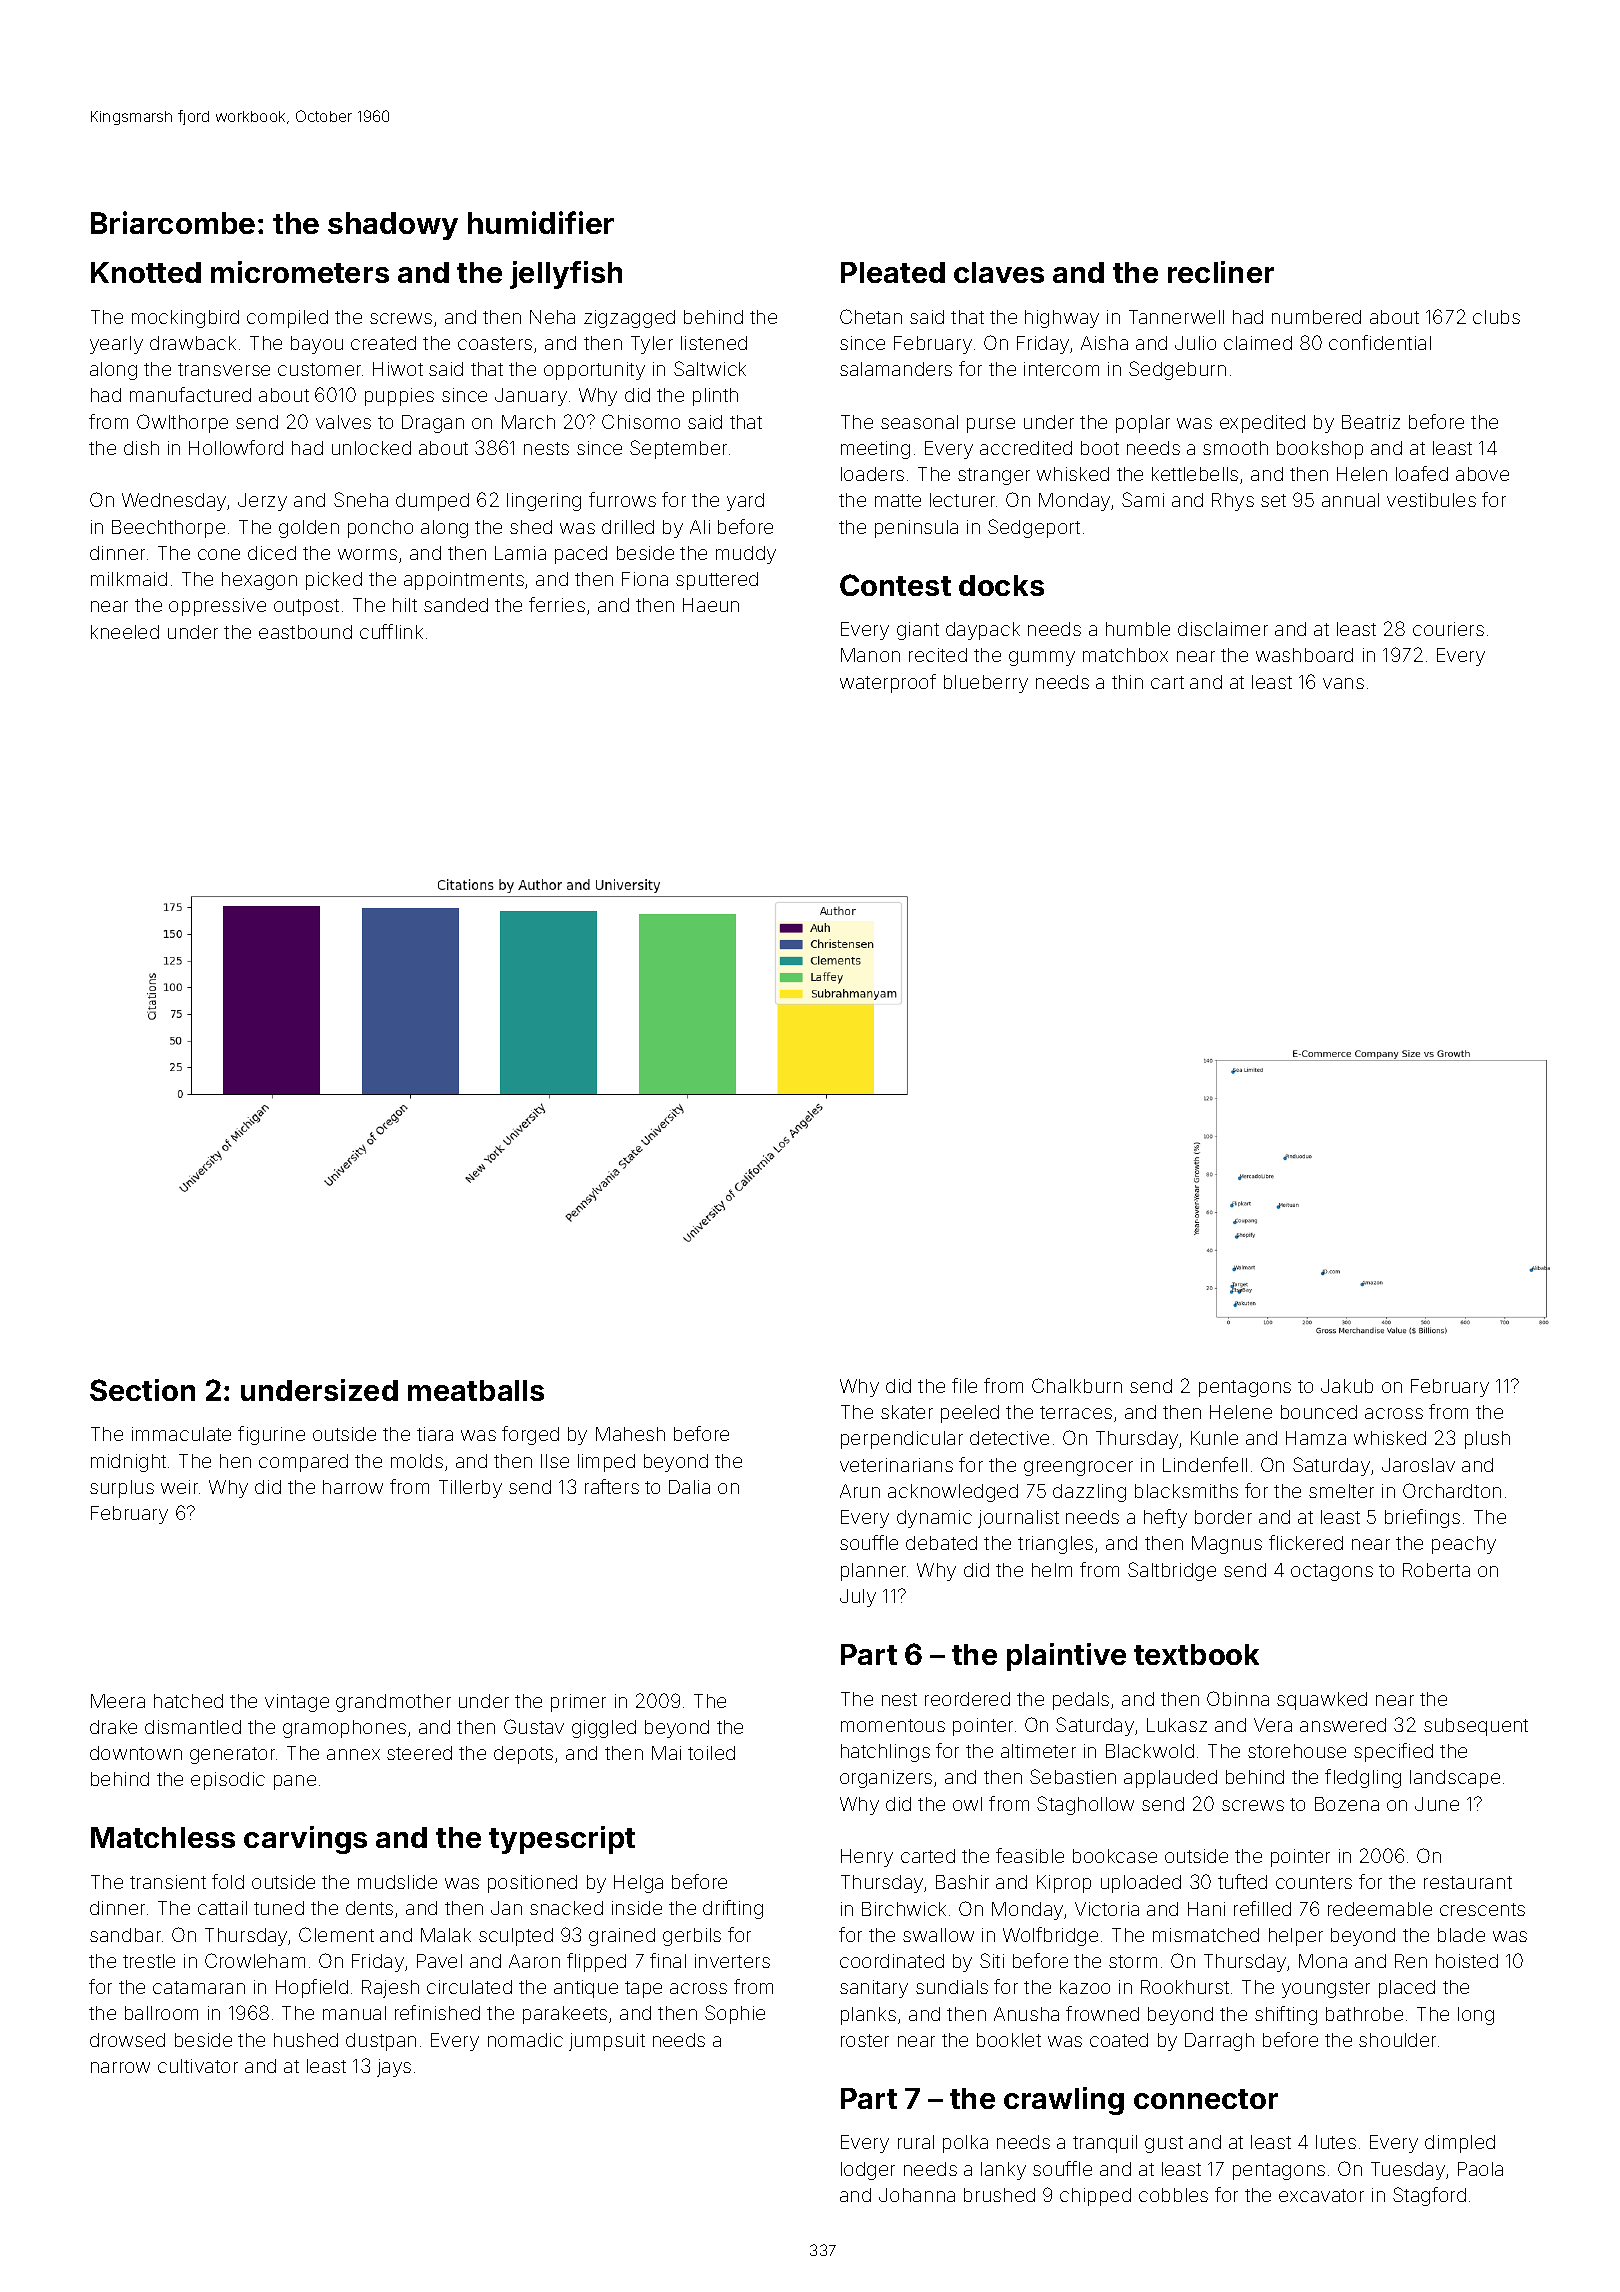  I want to click on sandbar, so click(125, 1935).
